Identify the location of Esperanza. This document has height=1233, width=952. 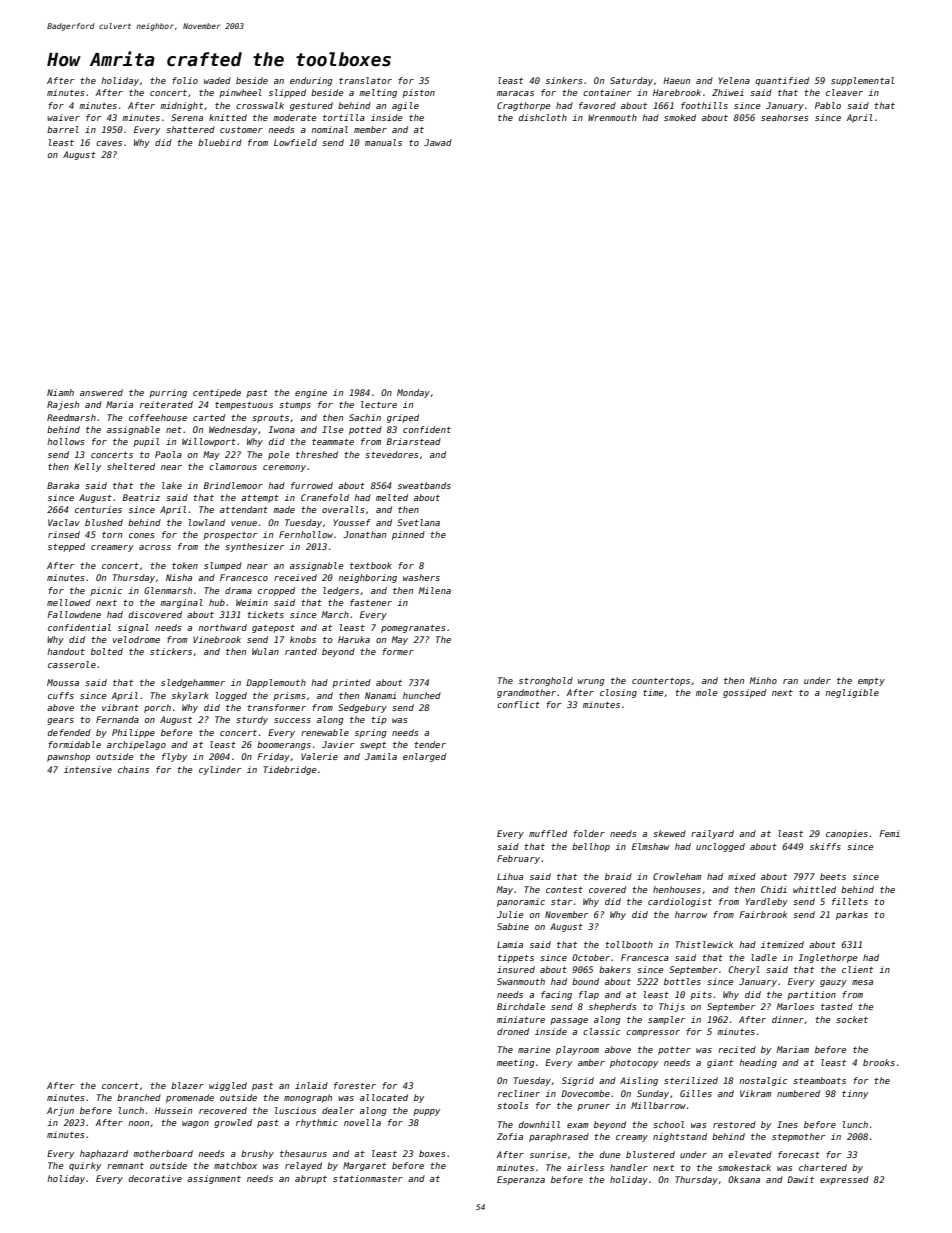
(521, 1180).
